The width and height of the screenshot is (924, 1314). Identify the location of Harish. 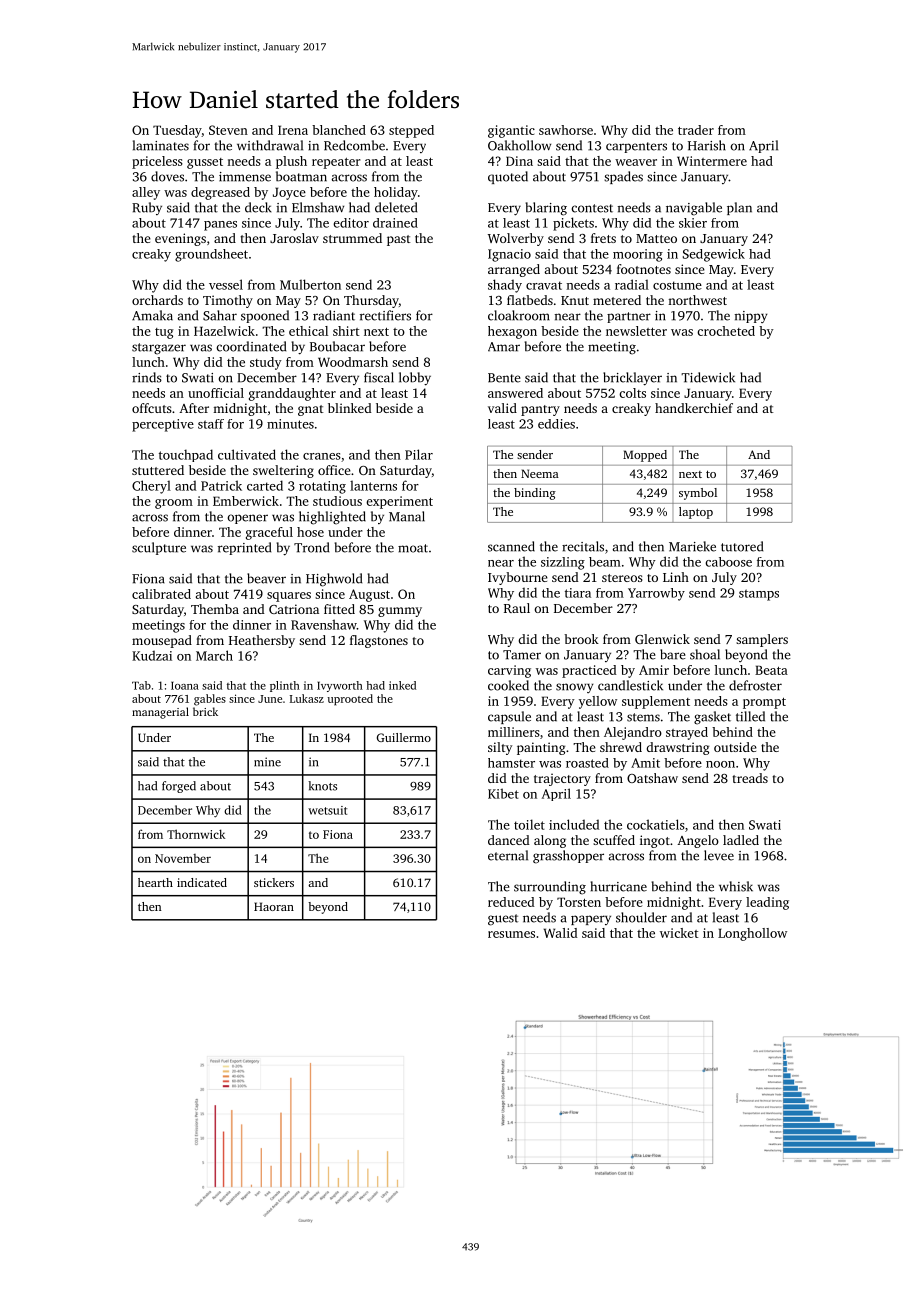
(707, 145).
